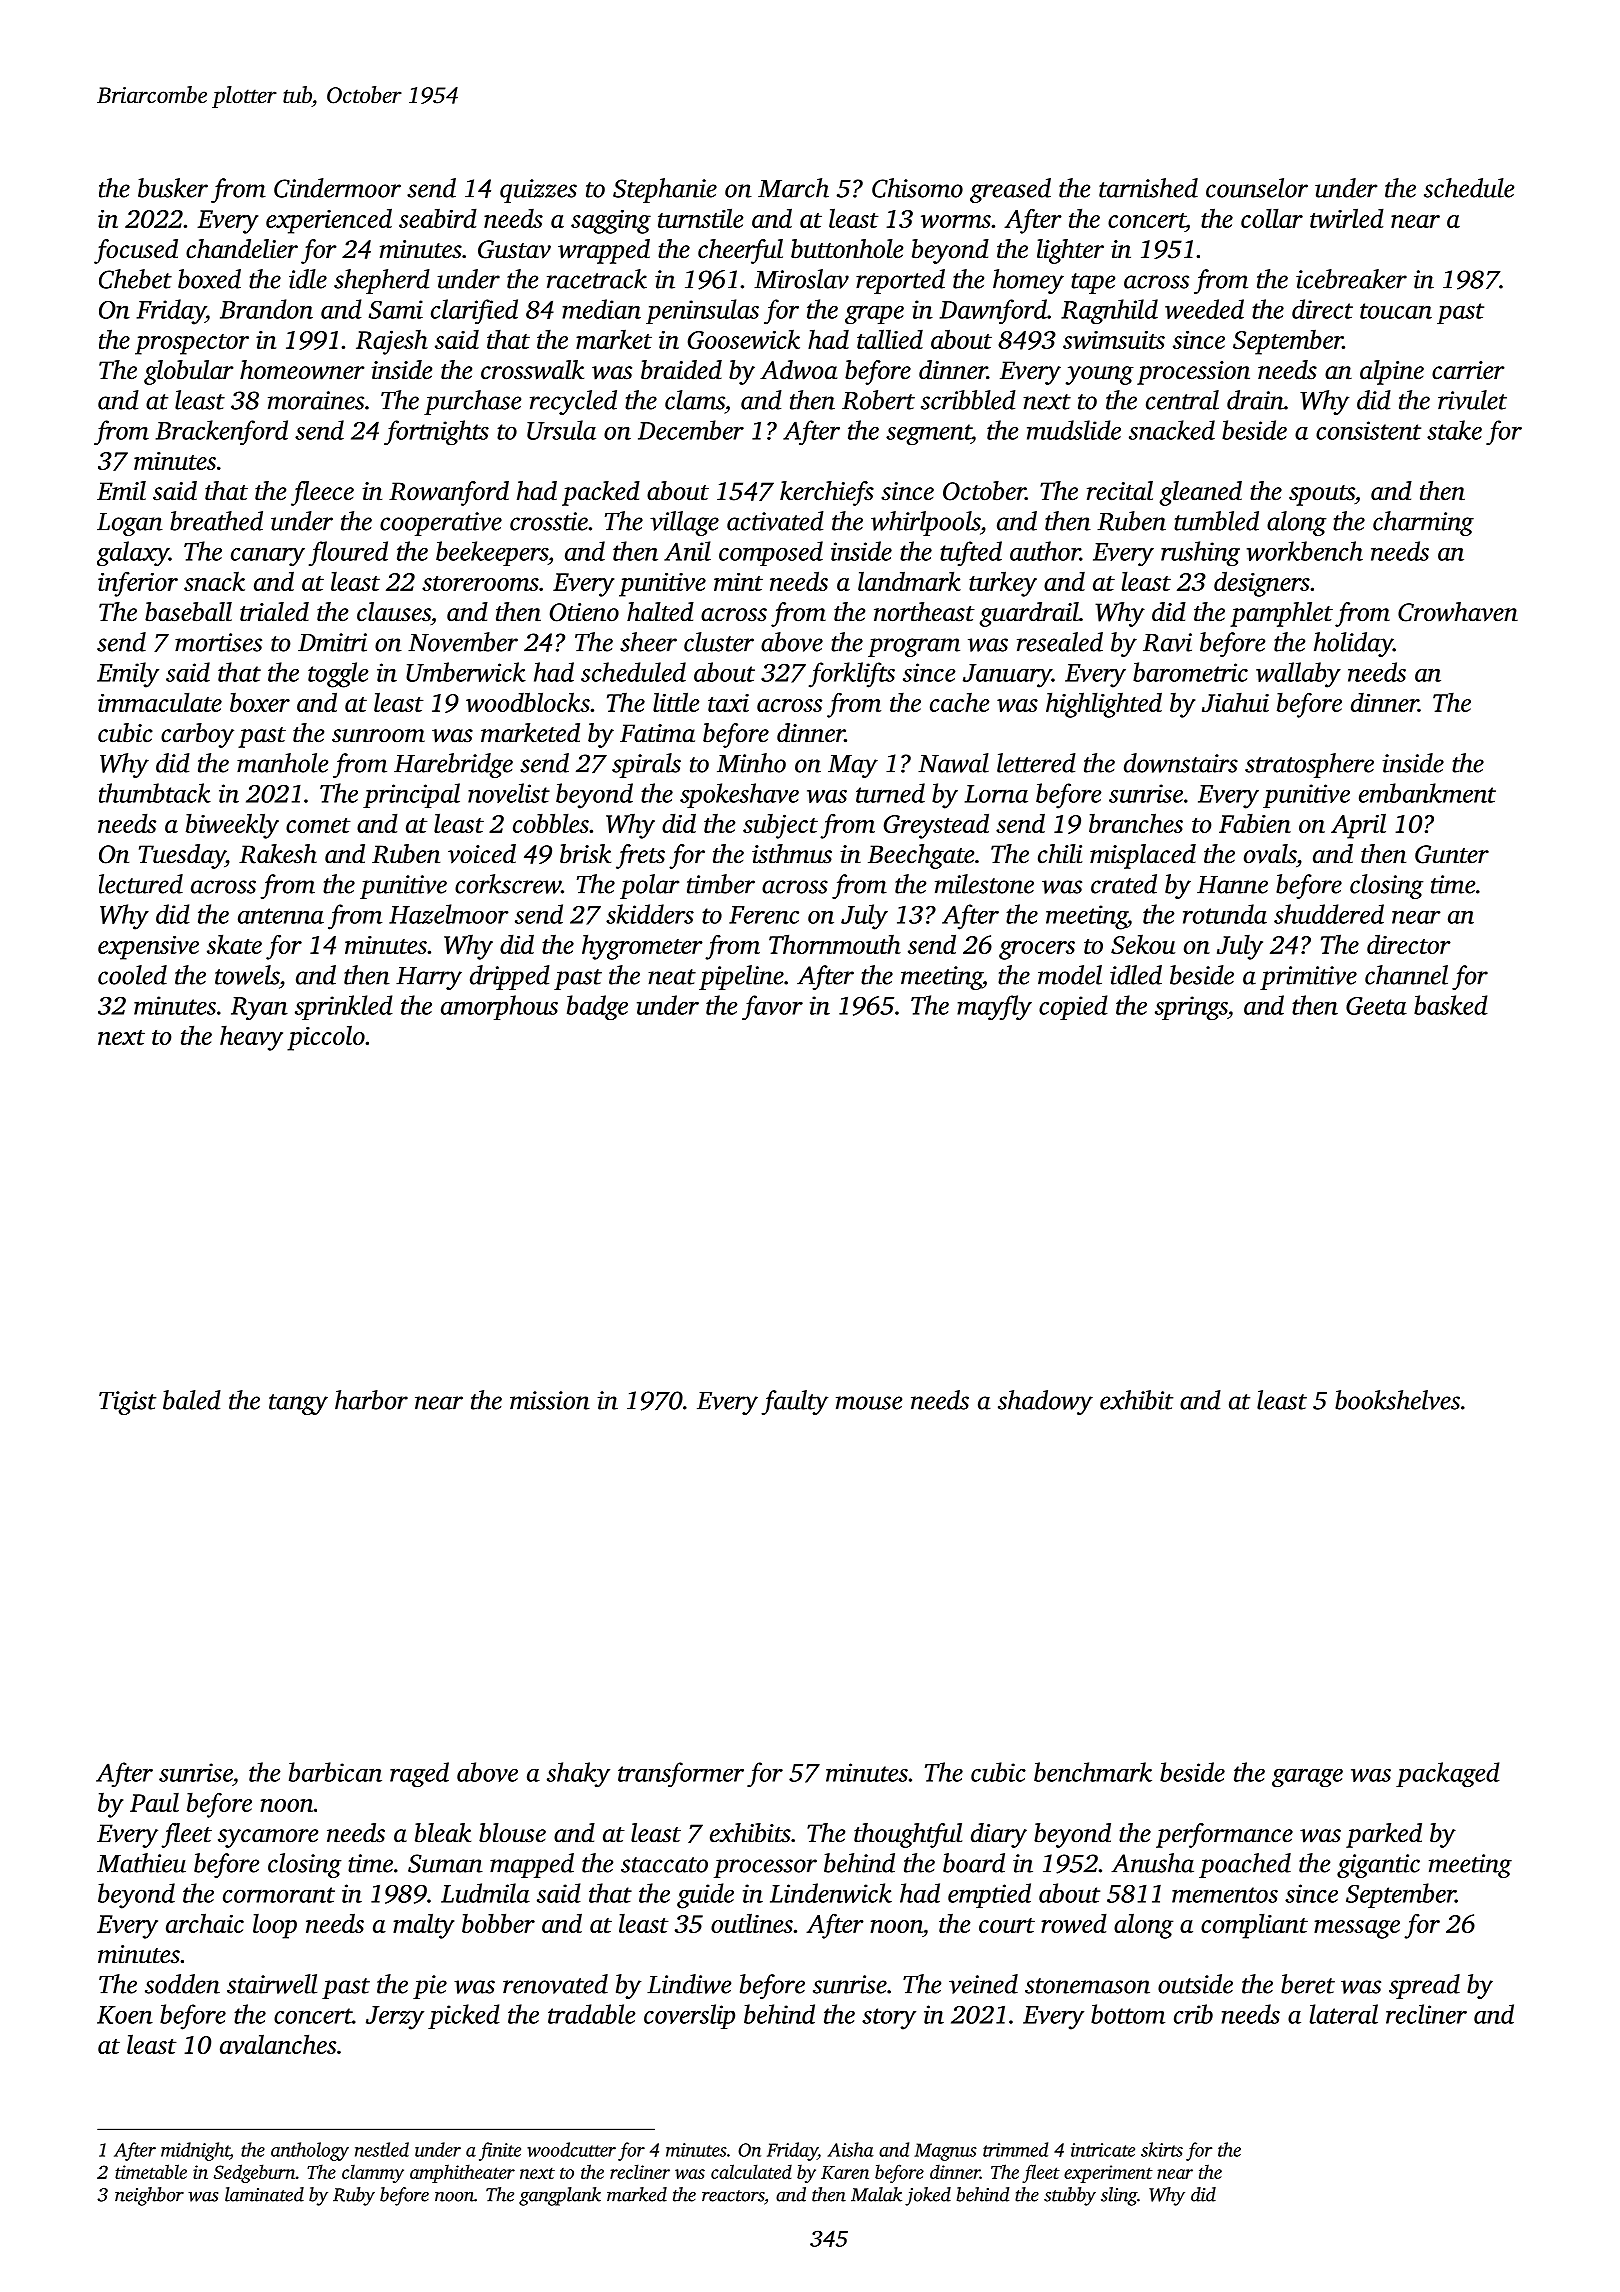 Image resolution: width=1620 pixels, height=2292 pixels. What do you see at coordinates (173, 188) in the screenshot?
I see `busker` at bounding box center [173, 188].
